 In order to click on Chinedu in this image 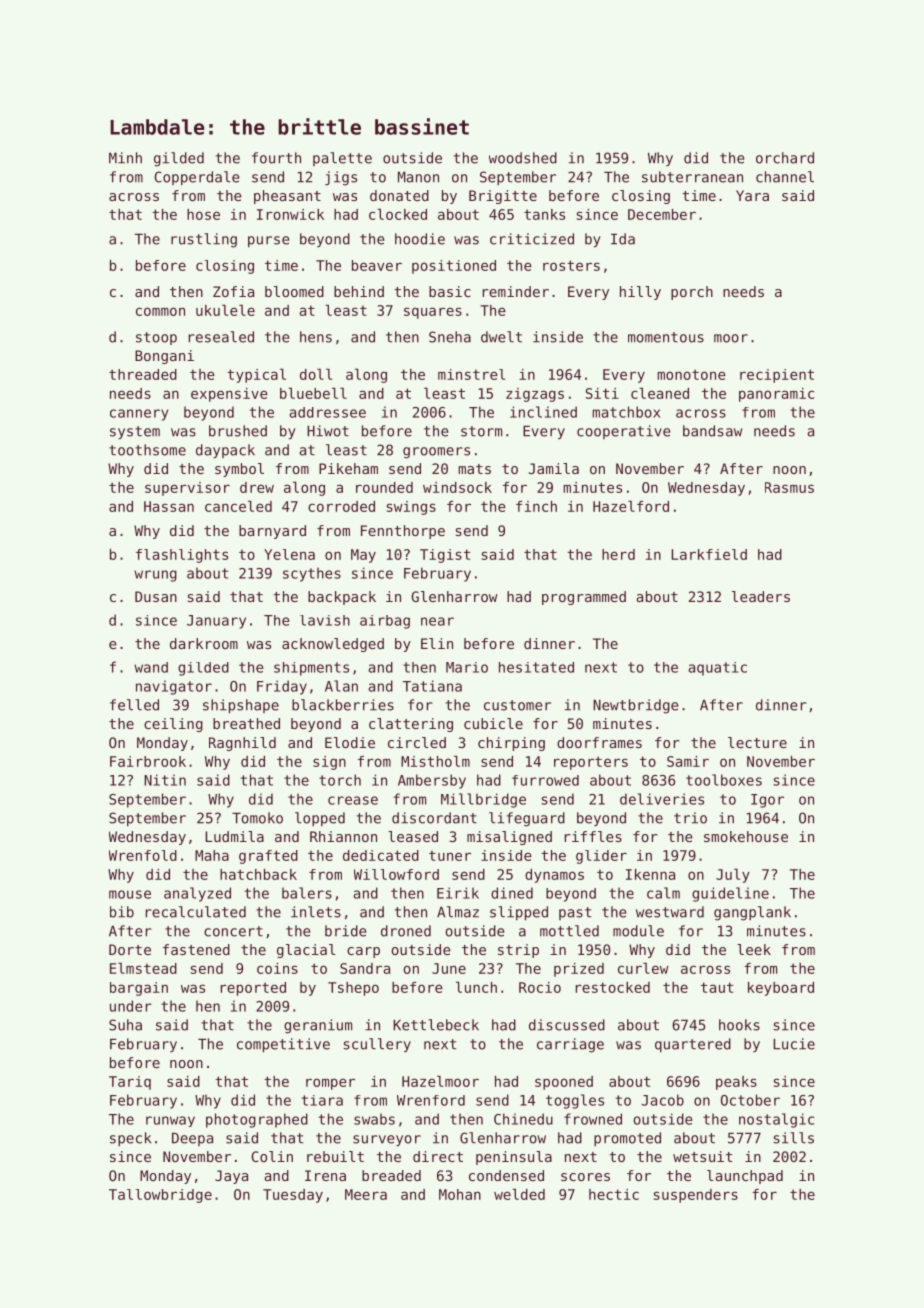, I will do `click(523, 1119)`.
